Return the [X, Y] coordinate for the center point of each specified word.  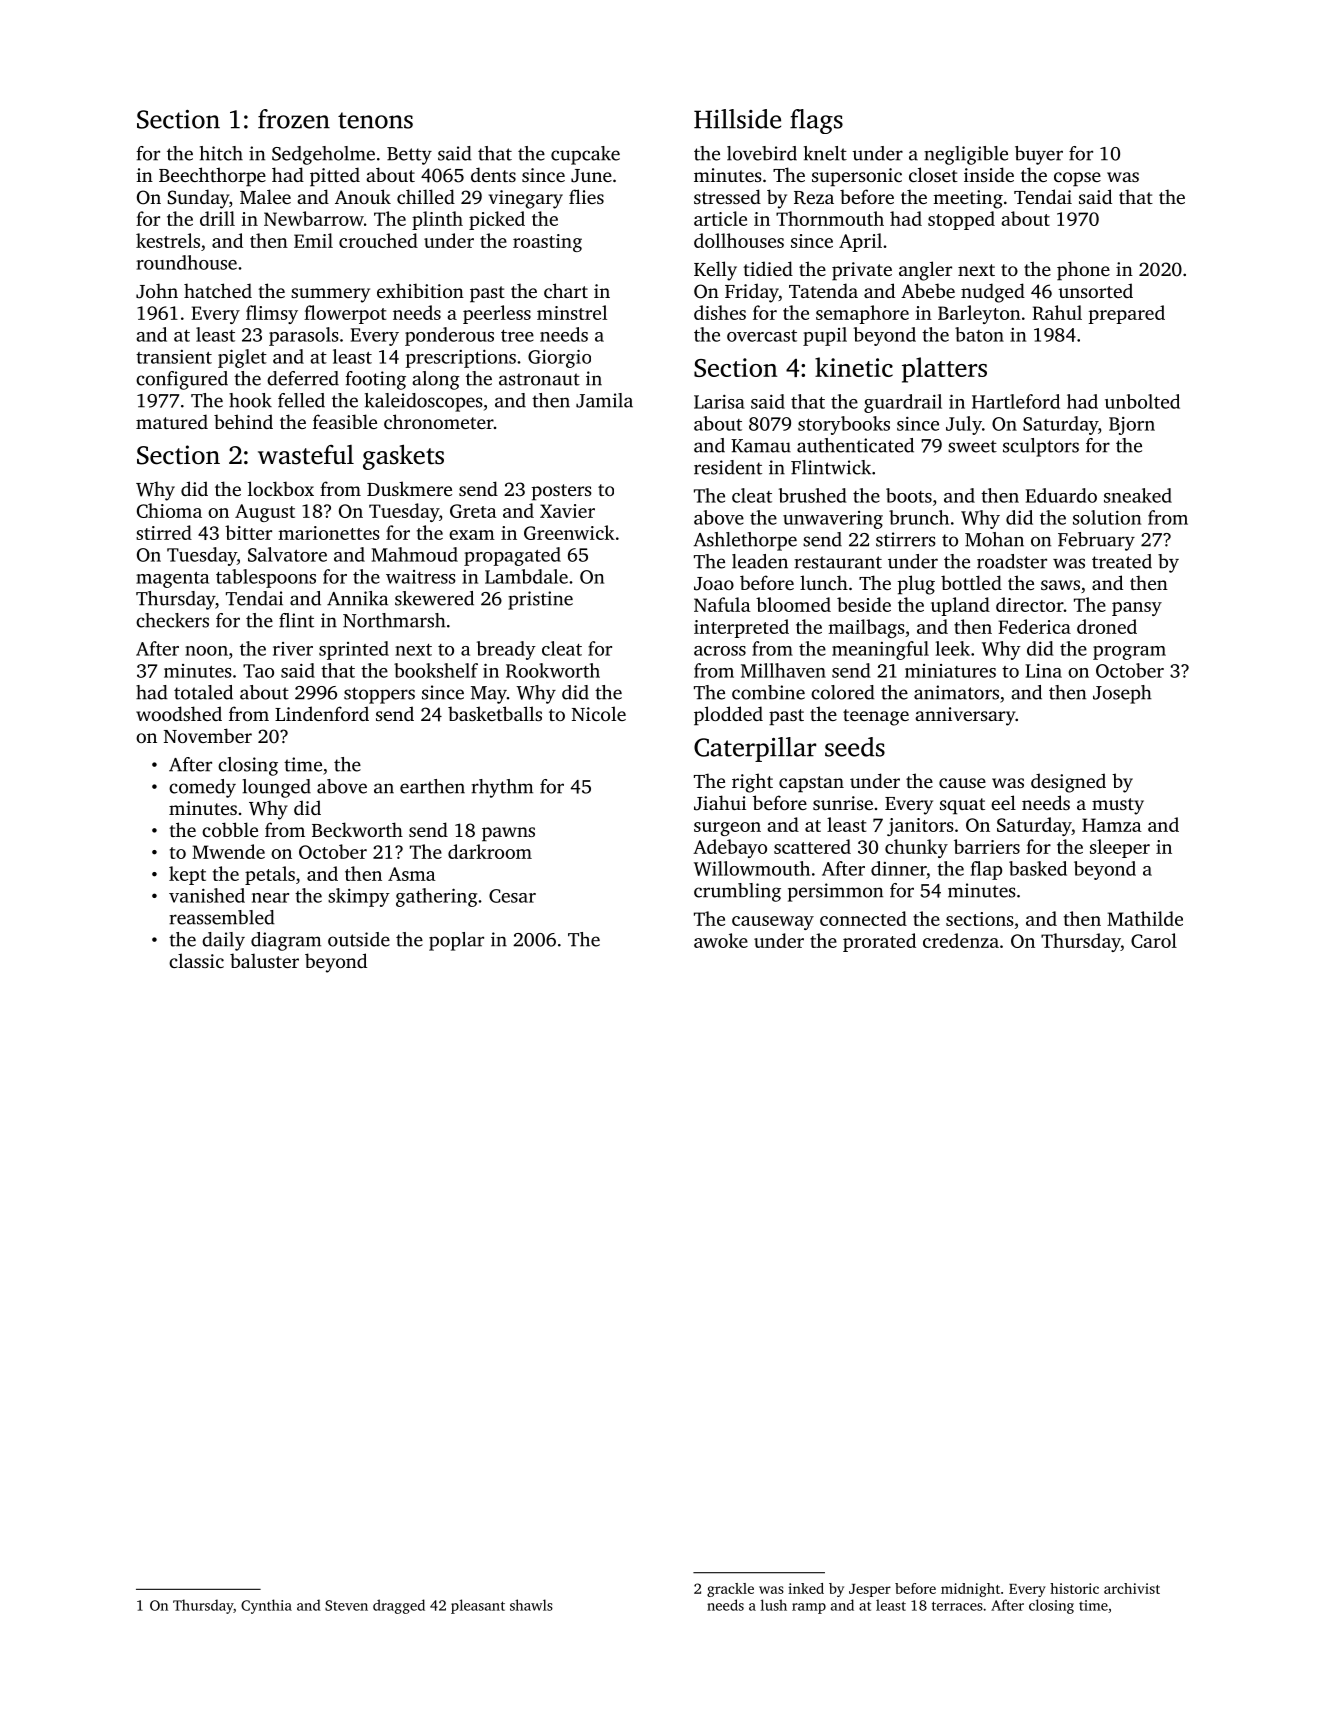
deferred [303, 378]
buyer [1039, 155]
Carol [1154, 940]
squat [962, 806]
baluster [264, 960]
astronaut [539, 379]
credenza [961, 940]
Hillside [737, 119]
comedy [202, 788]
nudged [993, 293]
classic [196, 960]
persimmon [835, 892]
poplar [456, 941]
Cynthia [266, 1606]
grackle [730, 1590]
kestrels [168, 240]
